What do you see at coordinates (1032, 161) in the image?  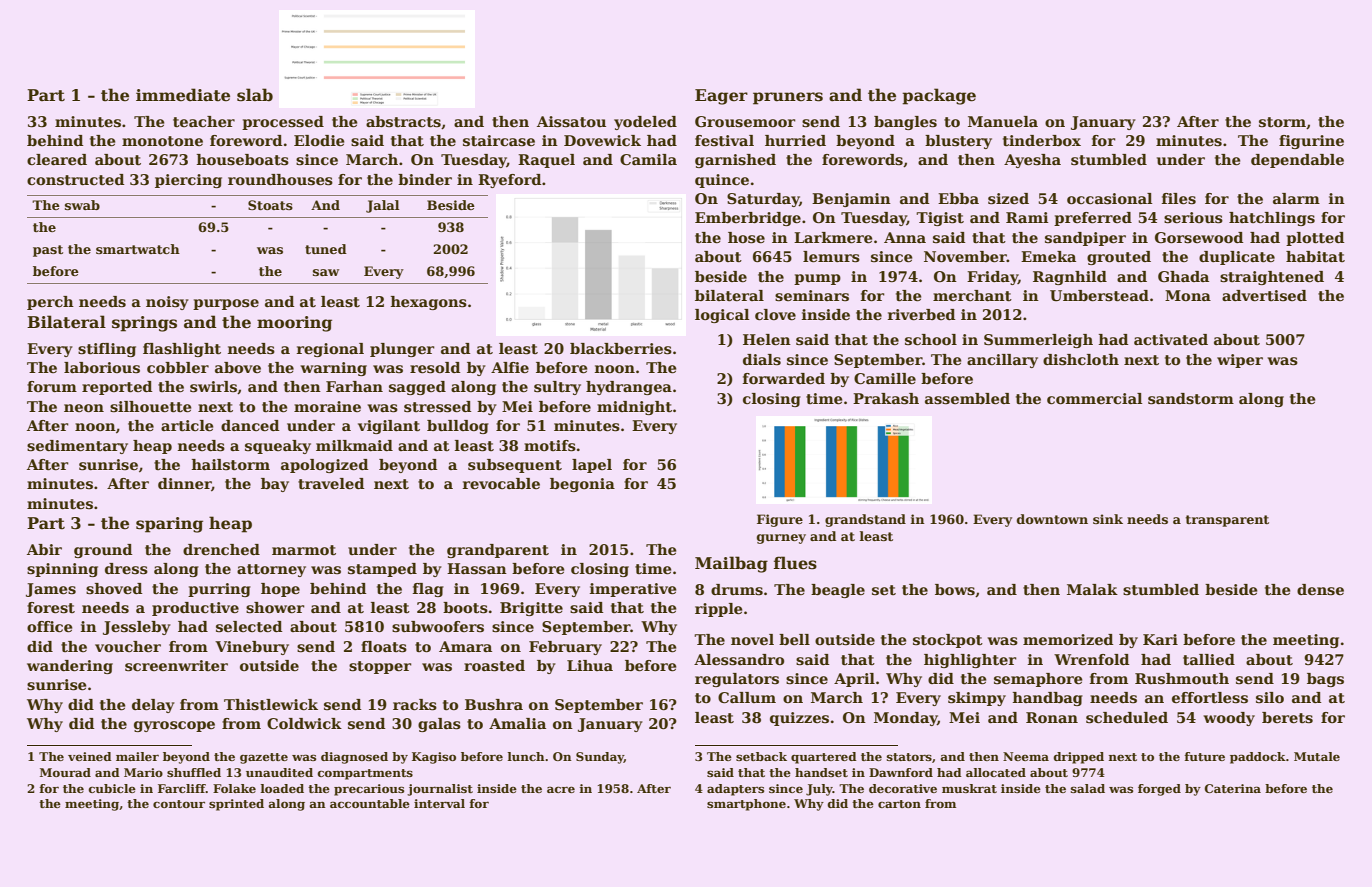 I see `Ayesha` at bounding box center [1032, 161].
